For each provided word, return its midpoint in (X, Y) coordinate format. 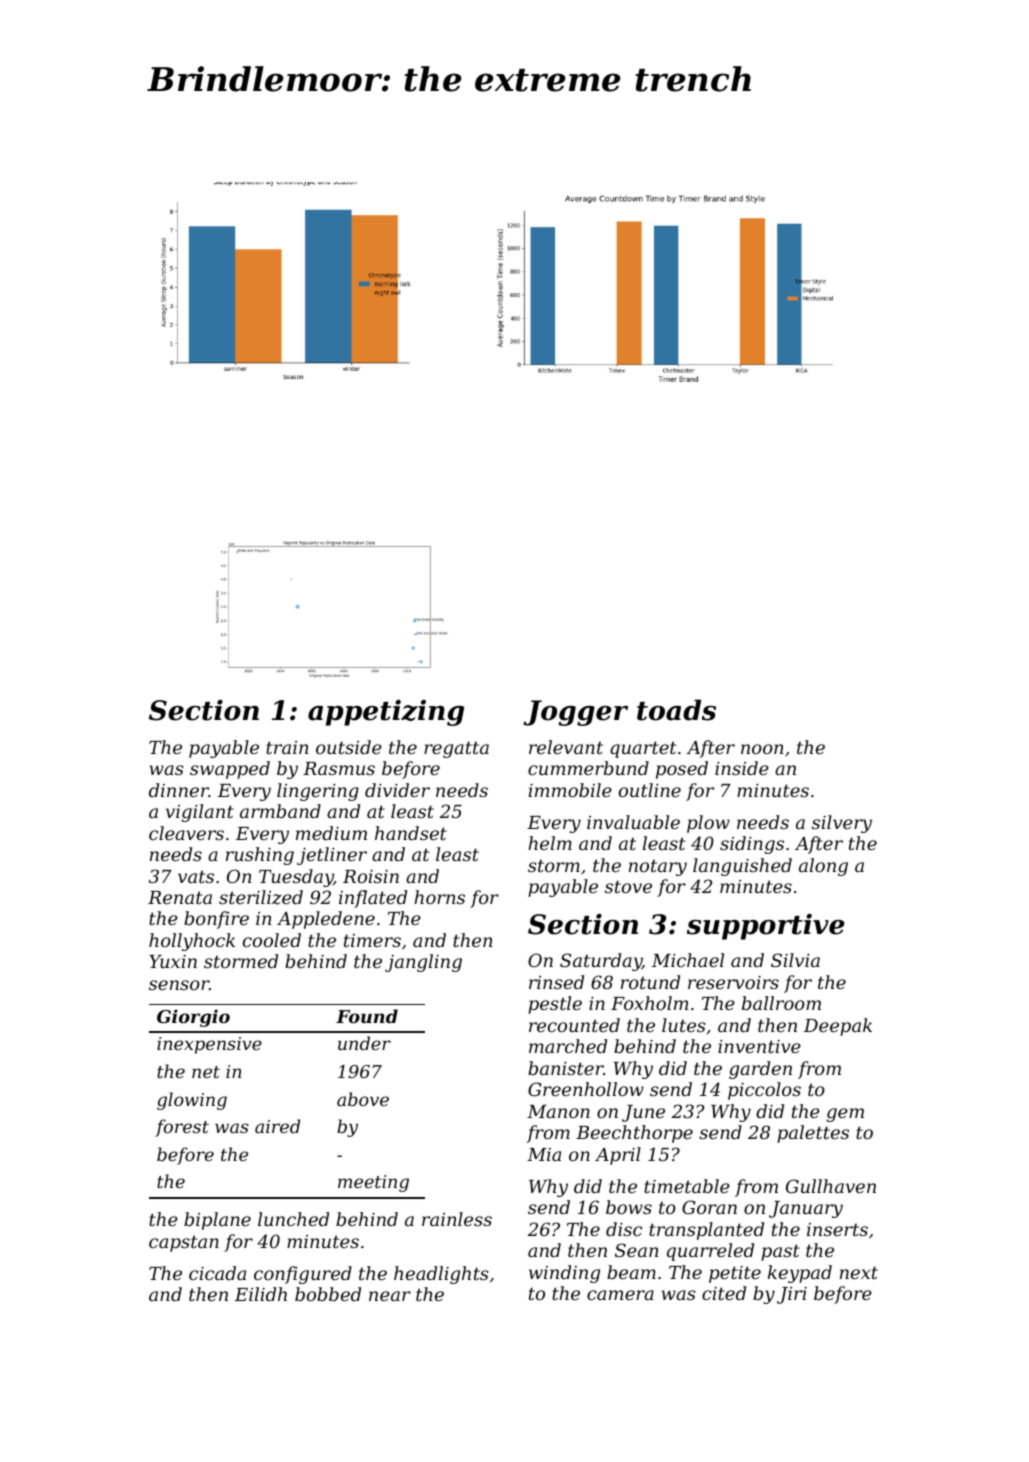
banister (566, 1068)
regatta (456, 749)
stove (628, 886)
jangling (423, 963)
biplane (217, 1221)
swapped (230, 770)
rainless (457, 1219)
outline (650, 790)
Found (367, 1016)
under (364, 1043)
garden (760, 1070)
